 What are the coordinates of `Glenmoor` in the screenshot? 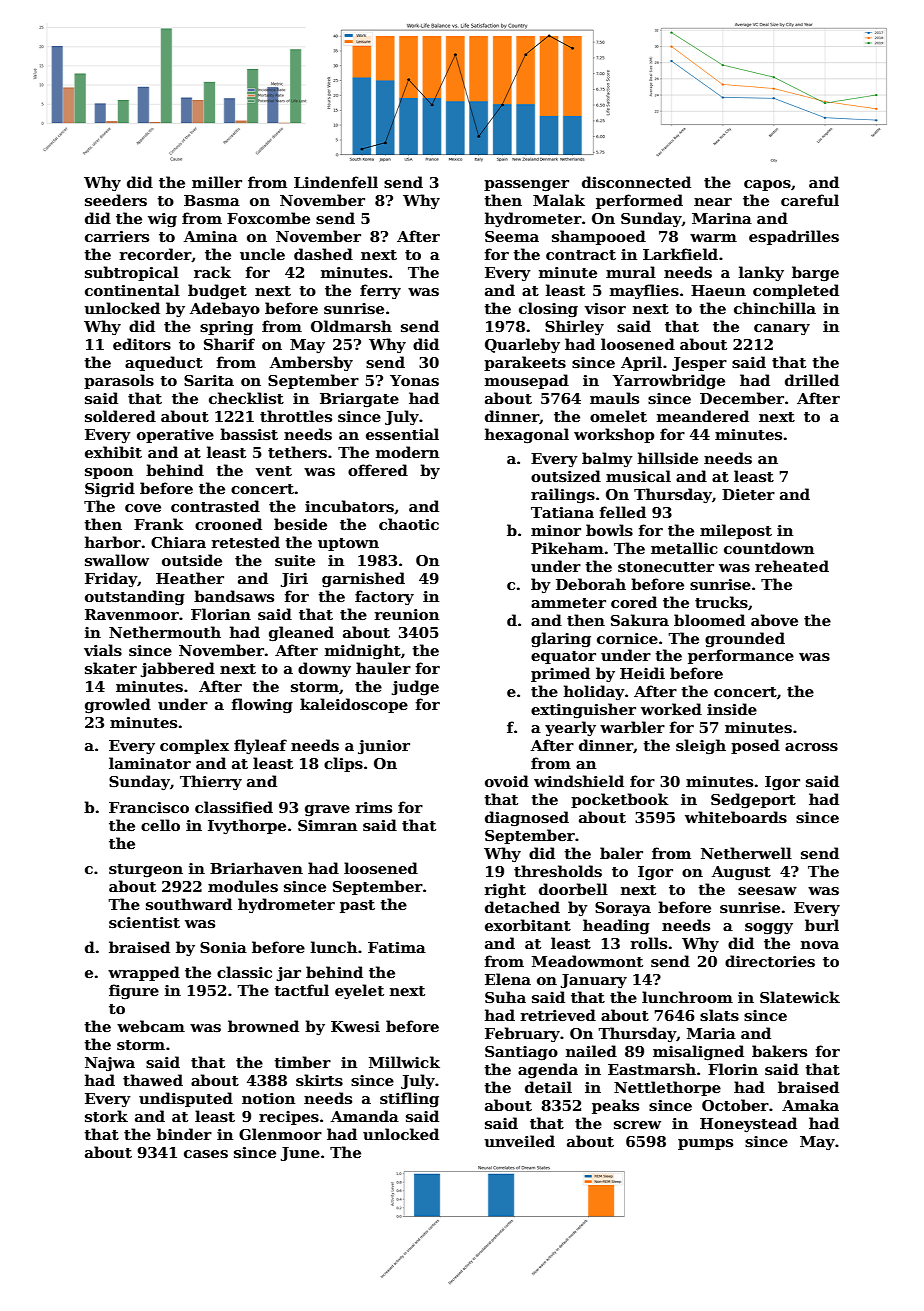 It's located at (280, 1134).
